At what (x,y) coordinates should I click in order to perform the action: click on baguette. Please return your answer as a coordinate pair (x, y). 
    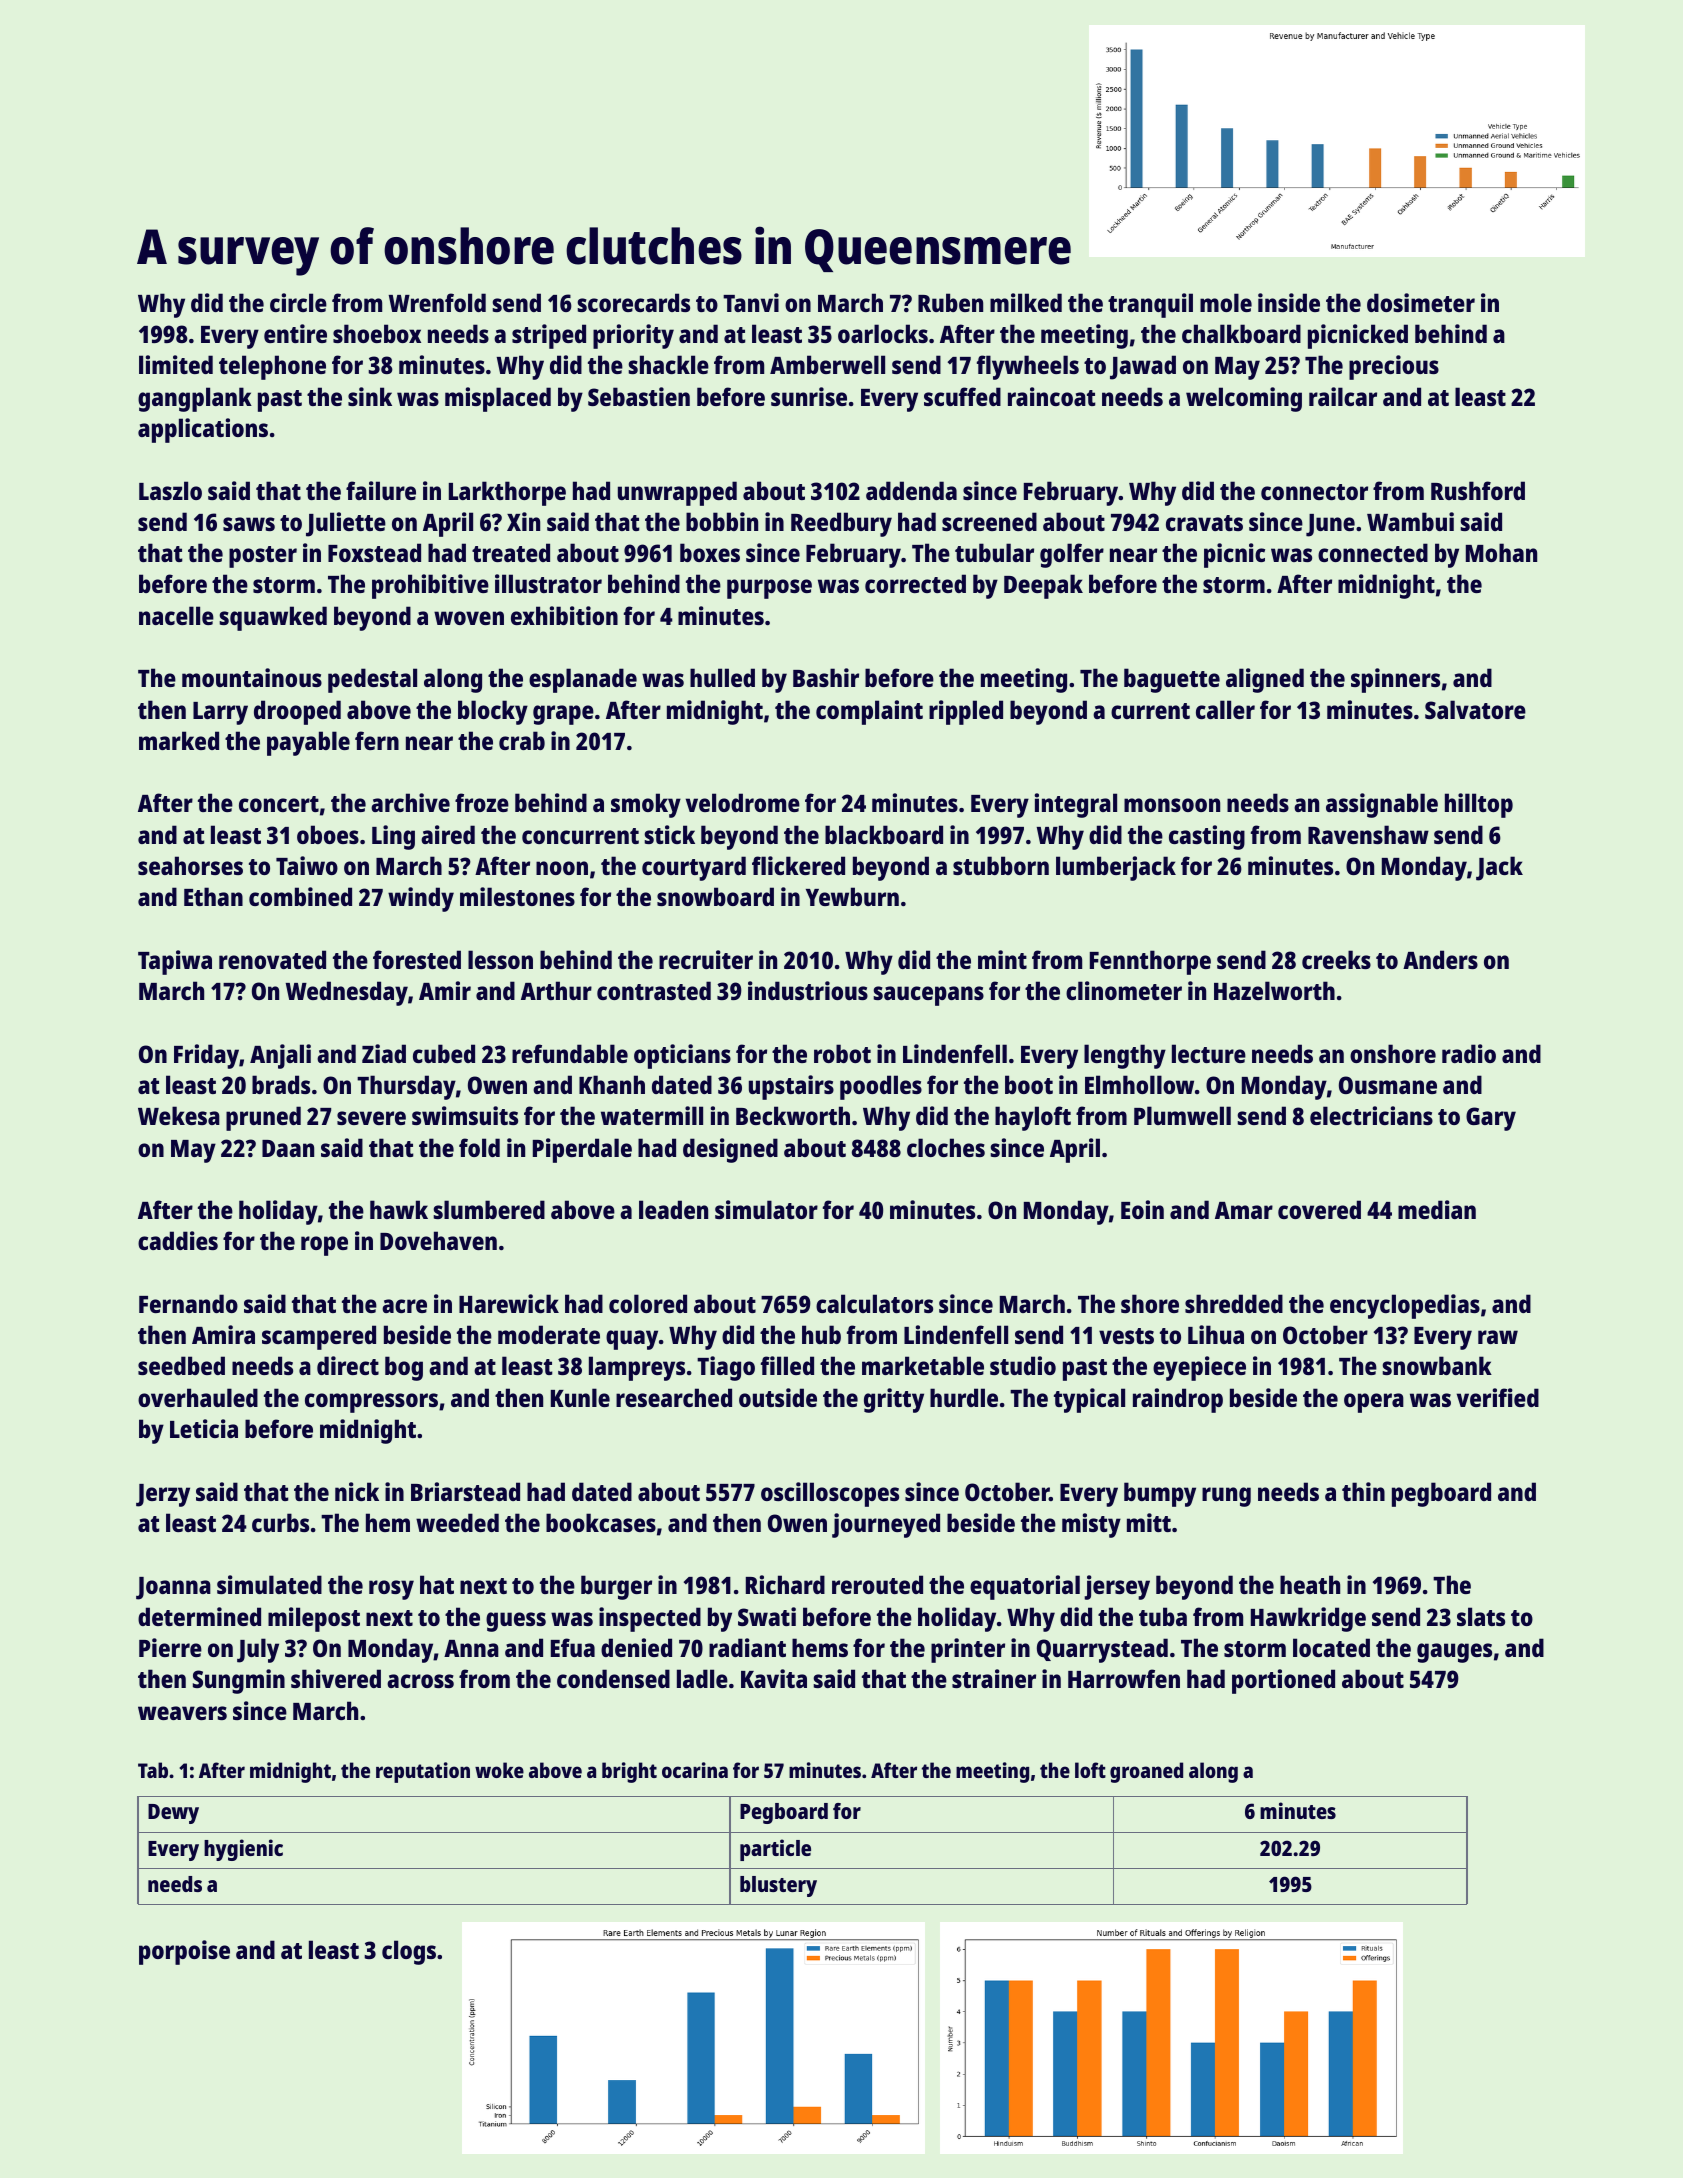
    Looking at the image, I should click on (1172, 680).
